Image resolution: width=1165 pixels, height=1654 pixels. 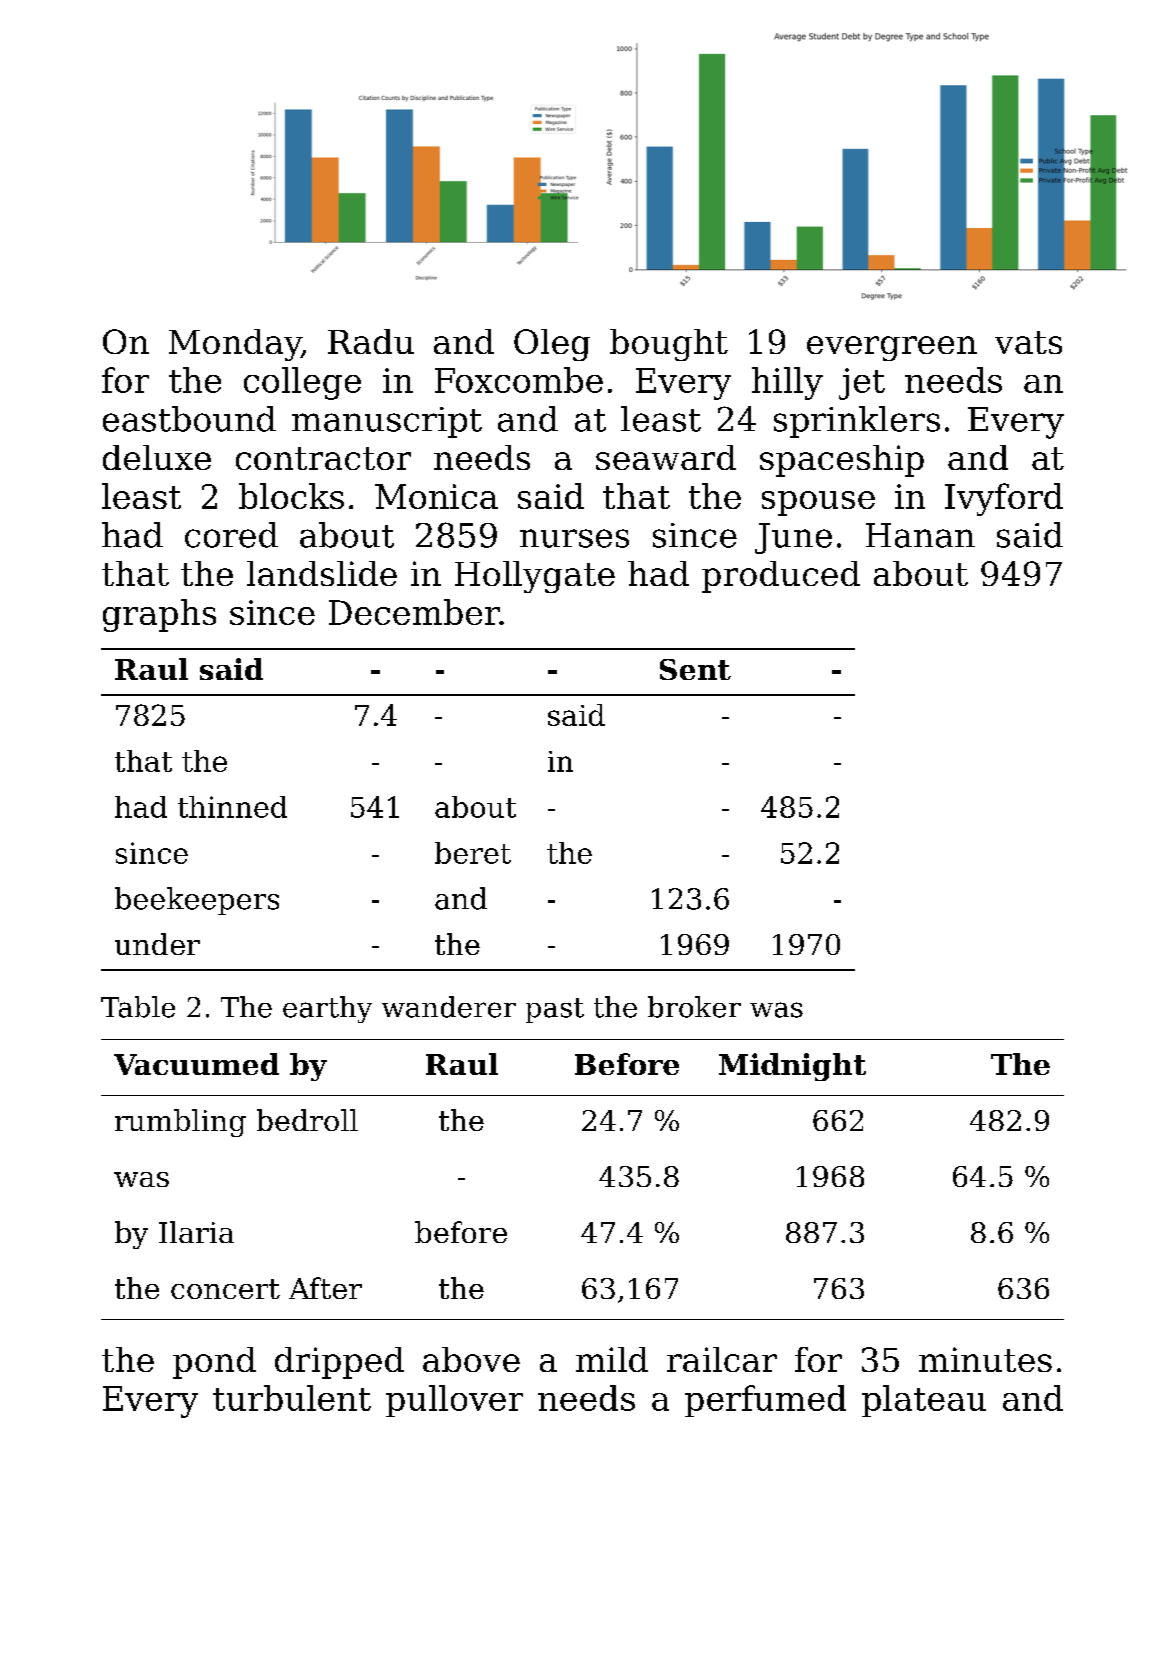 What do you see at coordinates (892, 348) in the screenshot?
I see `evergreen` at bounding box center [892, 348].
